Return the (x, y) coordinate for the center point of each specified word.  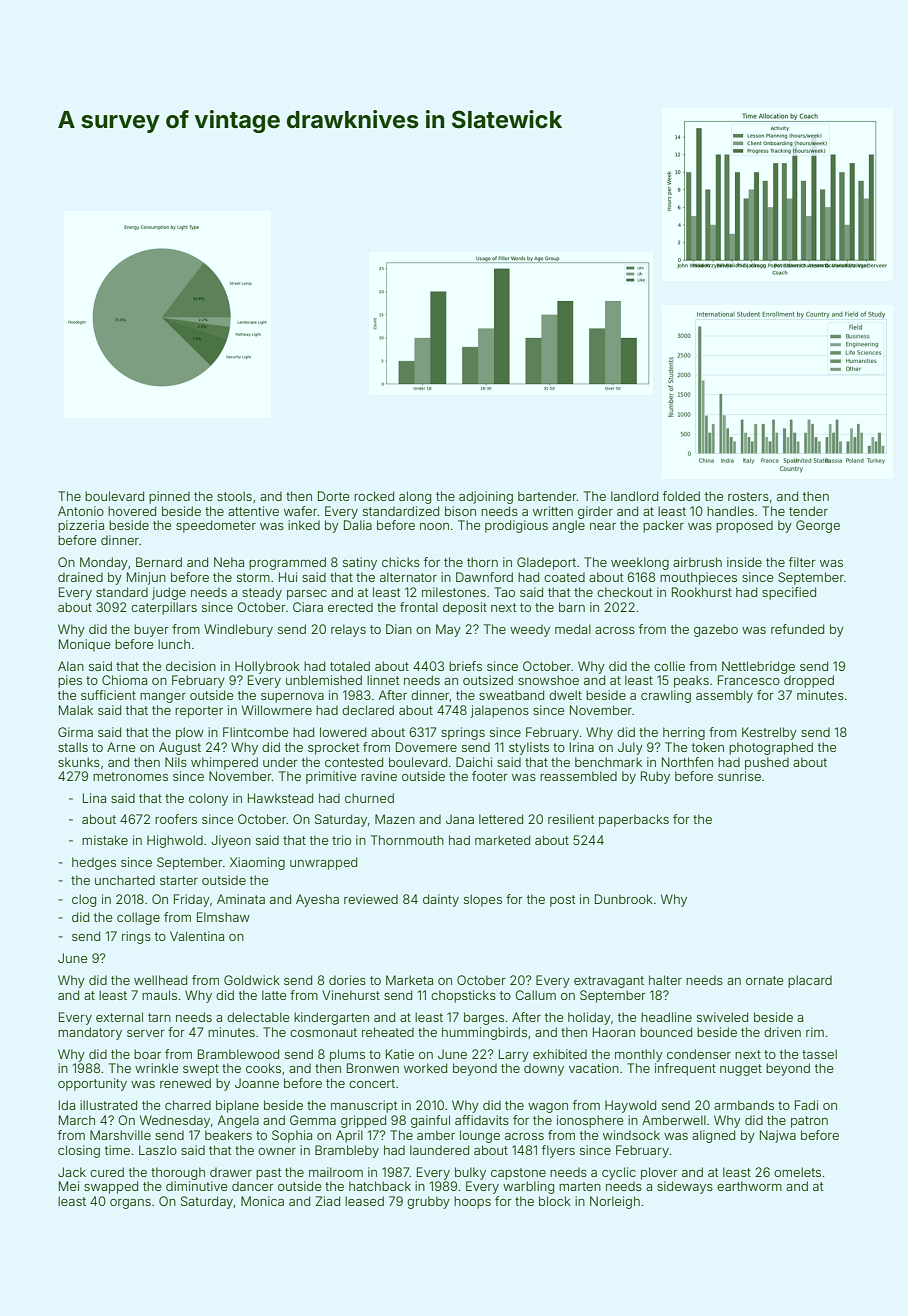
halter (665, 980)
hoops (472, 1202)
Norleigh (615, 1202)
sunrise (739, 776)
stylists (529, 748)
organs (130, 1204)
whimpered (224, 763)
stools (234, 496)
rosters (748, 496)
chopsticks (463, 996)
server (146, 1033)
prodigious (516, 526)
